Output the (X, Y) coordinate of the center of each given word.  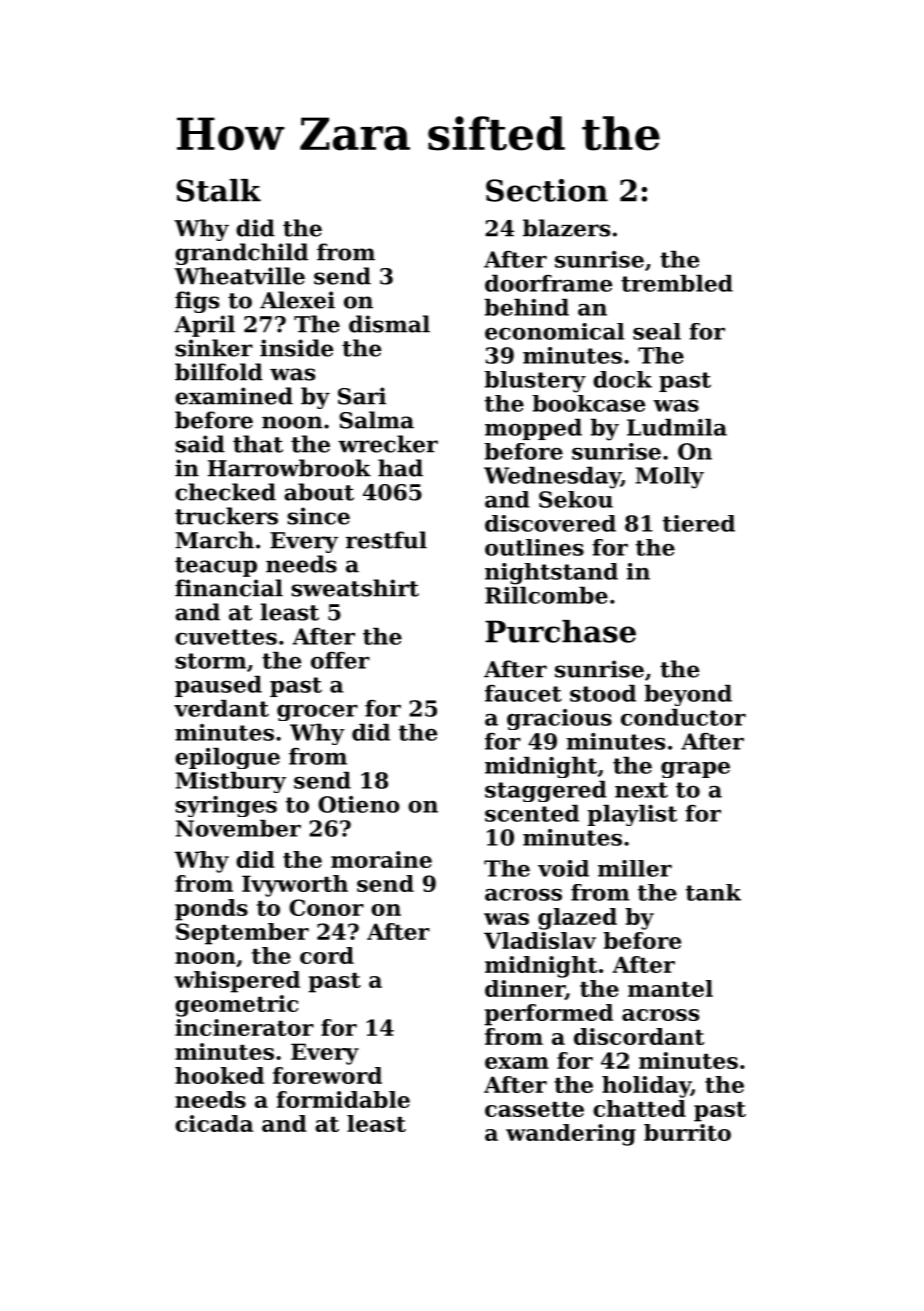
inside (296, 348)
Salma (376, 420)
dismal (389, 324)
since (319, 516)
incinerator (244, 1027)
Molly (669, 478)
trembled (677, 283)
